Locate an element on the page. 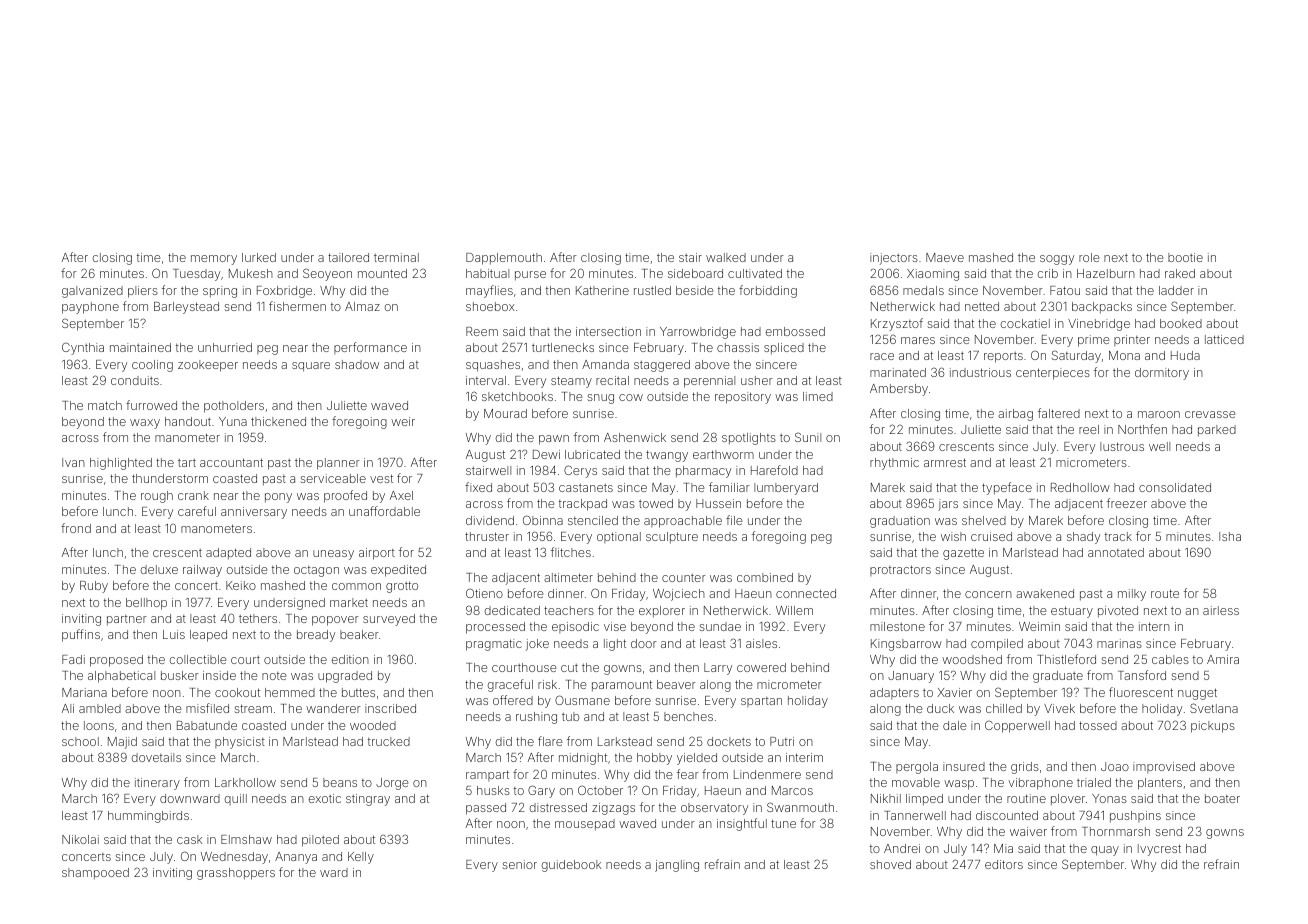  anniversary is located at coordinates (254, 513).
